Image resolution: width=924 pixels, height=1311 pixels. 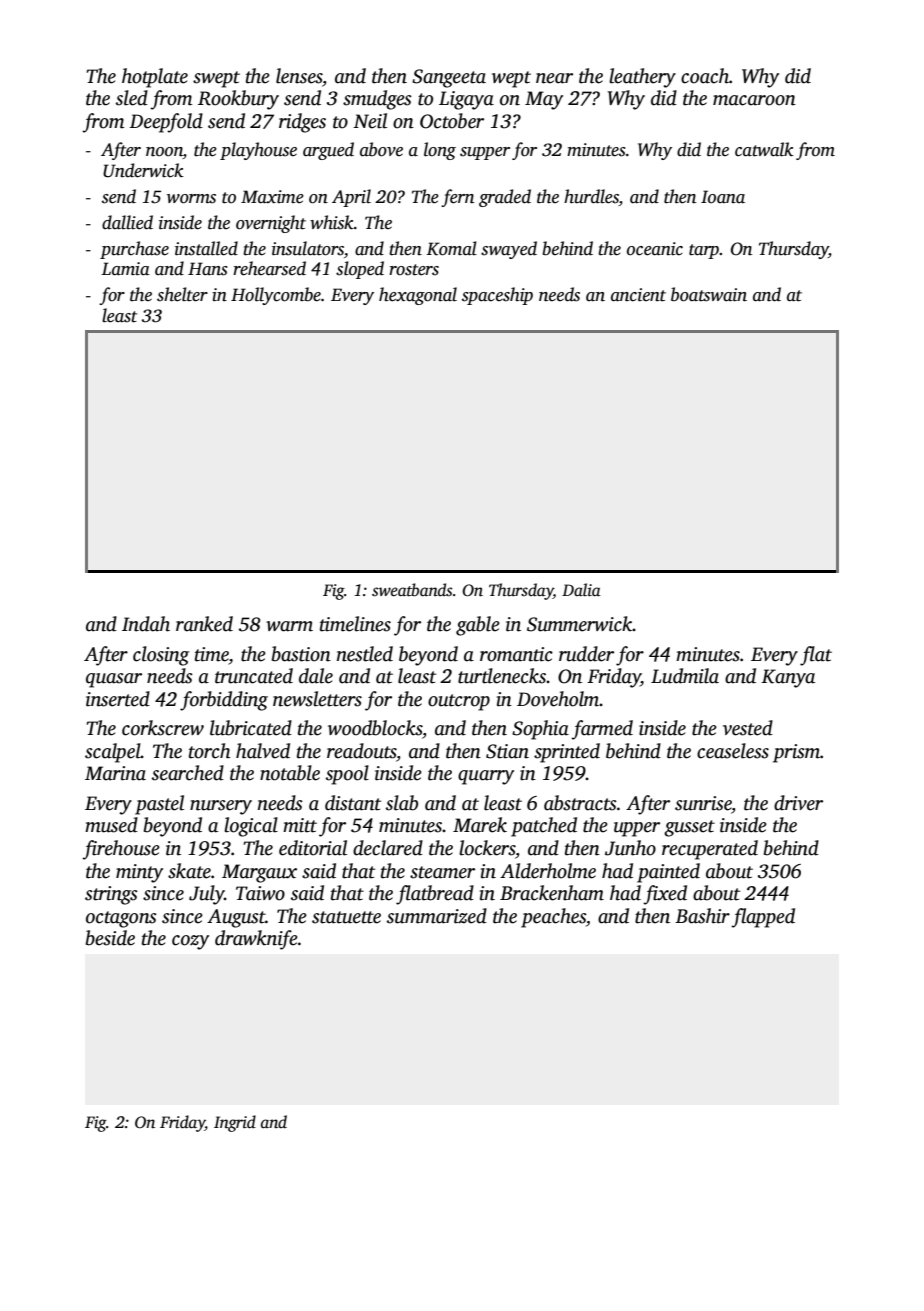 I want to click on hexagonal, so click(x=418, y=296).
